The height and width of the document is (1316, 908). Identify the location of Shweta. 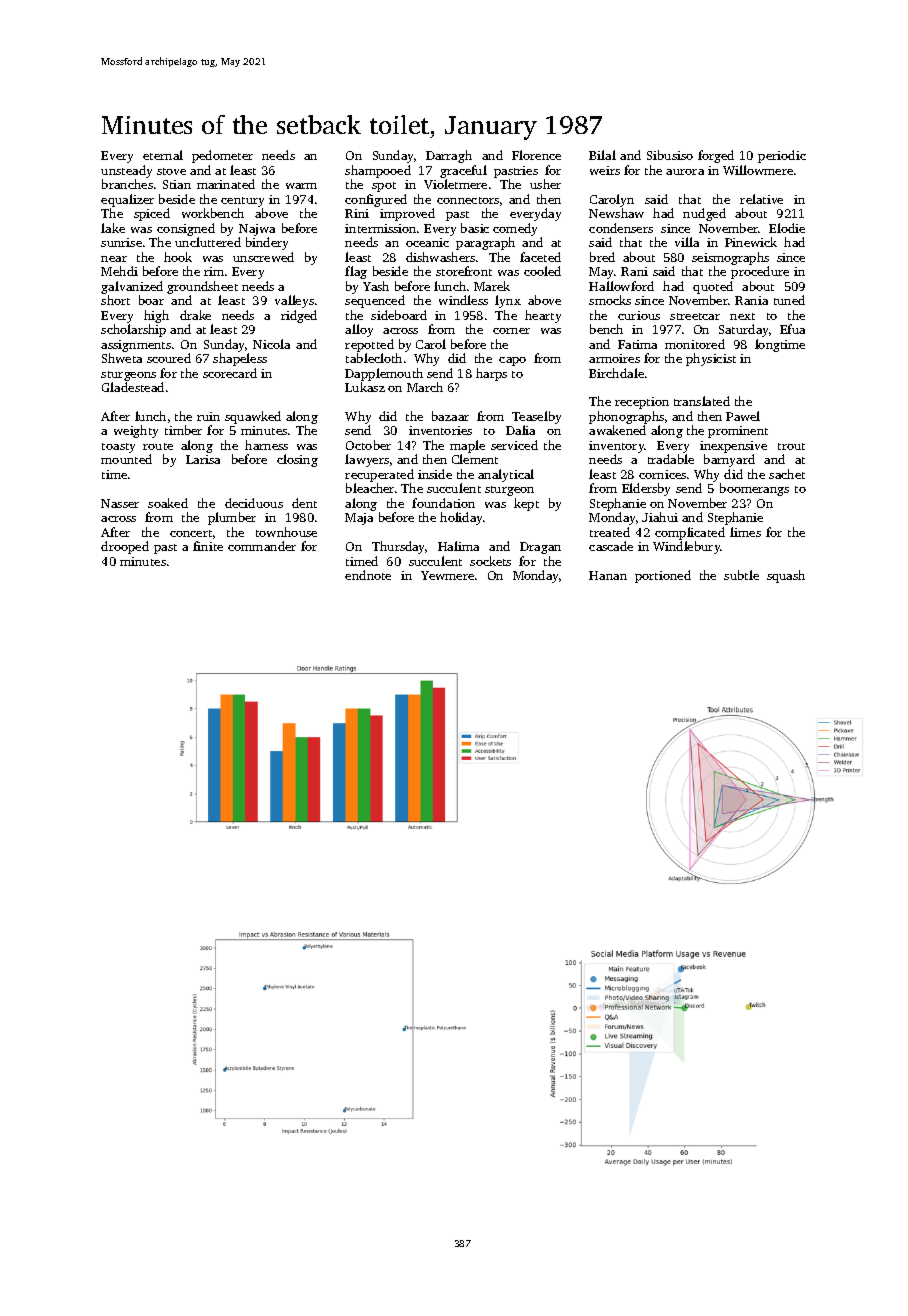
(122, 358).
